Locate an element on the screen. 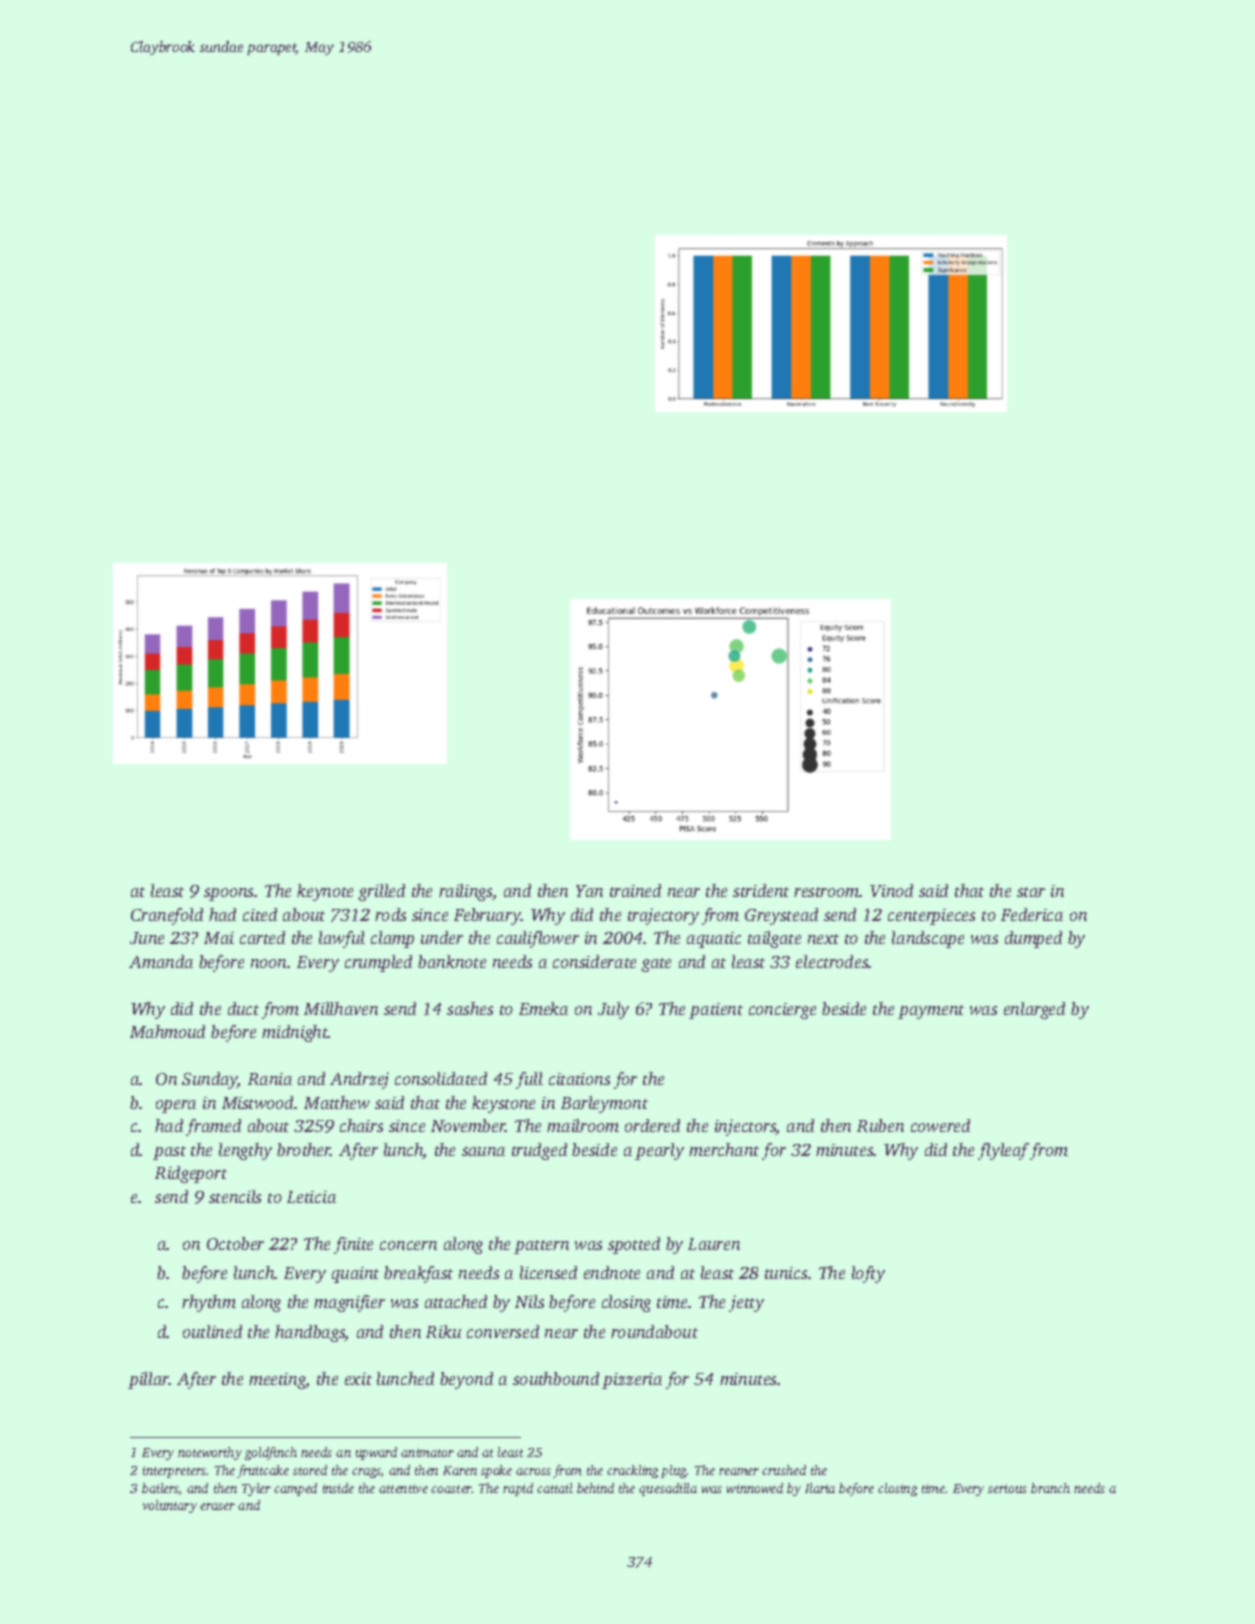 The image size is (1255, 1624). trajectory is located at coordinates (663, 916).
